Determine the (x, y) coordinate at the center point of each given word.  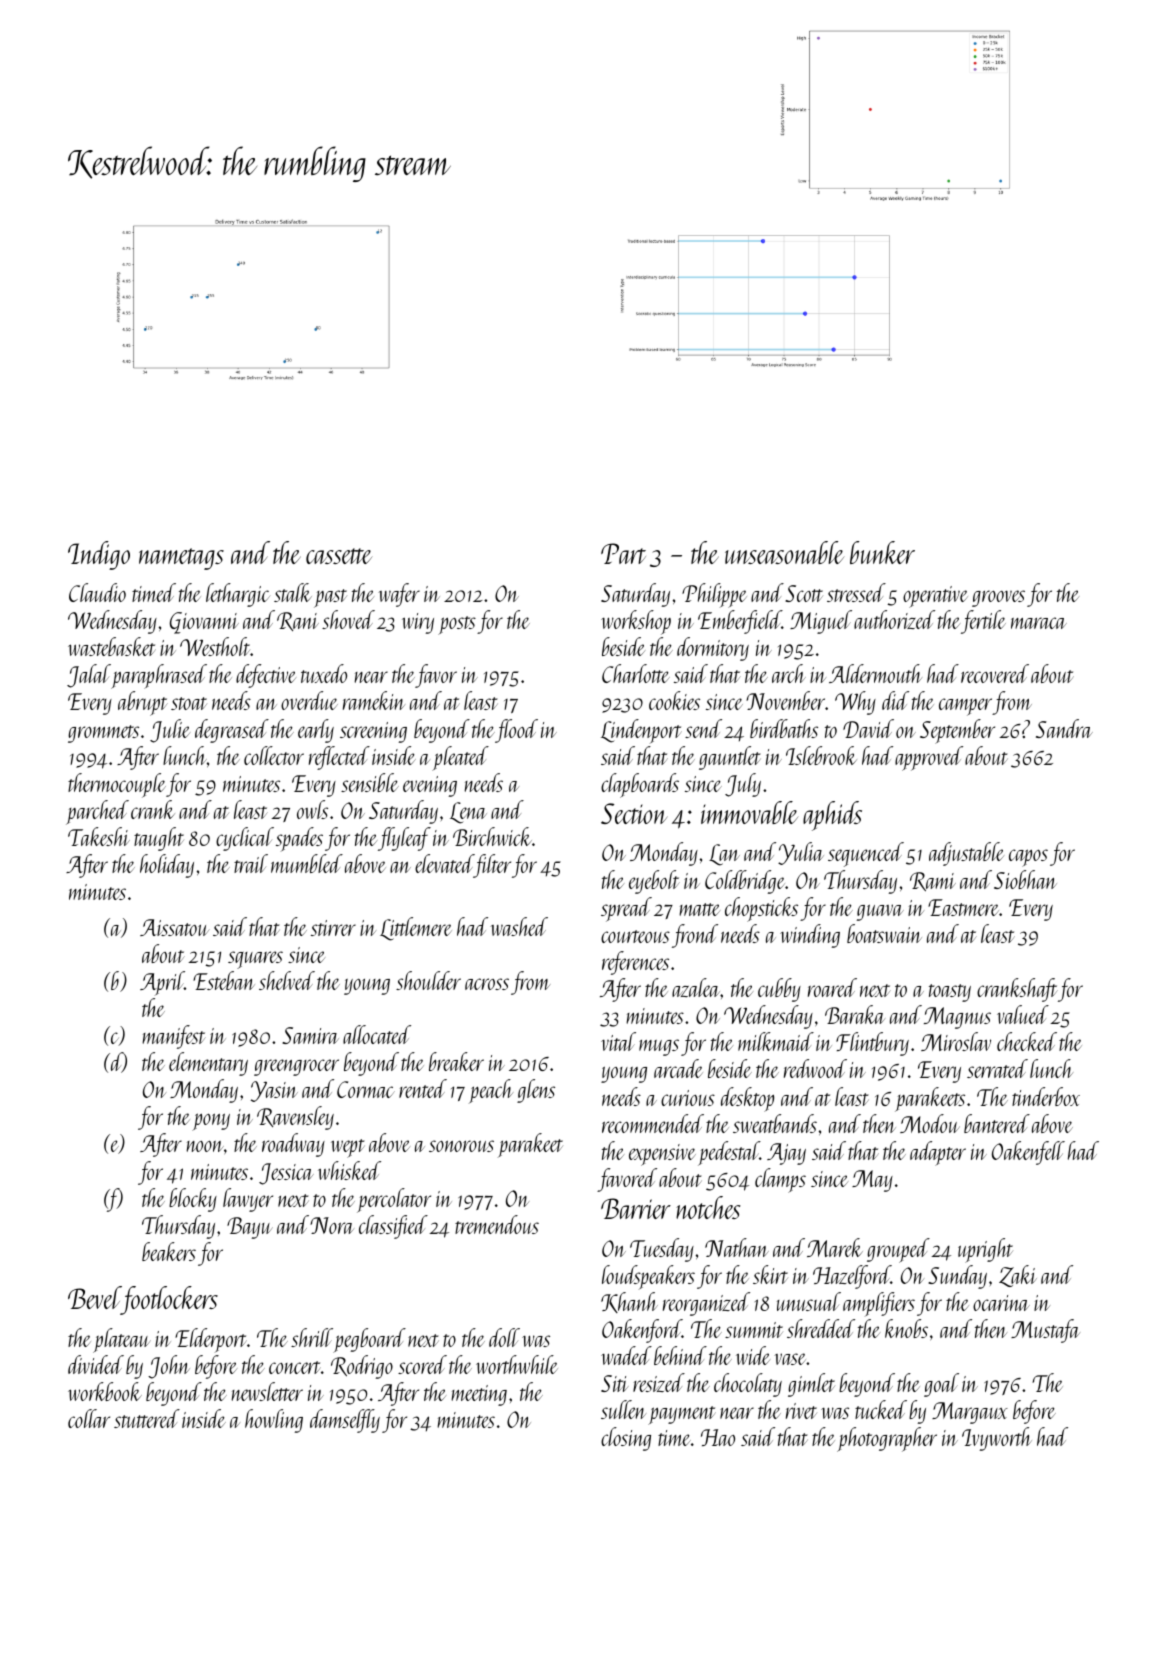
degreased (232, 731)
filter (492, 866)
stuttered (147, 1418)
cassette (339, 556)
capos (1028, 858)
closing (626, 1439)
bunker (882, 552)
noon (205, 1146)
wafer (399, 595)
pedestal (729, 1153)
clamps (780, 1180)
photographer (887, 1439)
